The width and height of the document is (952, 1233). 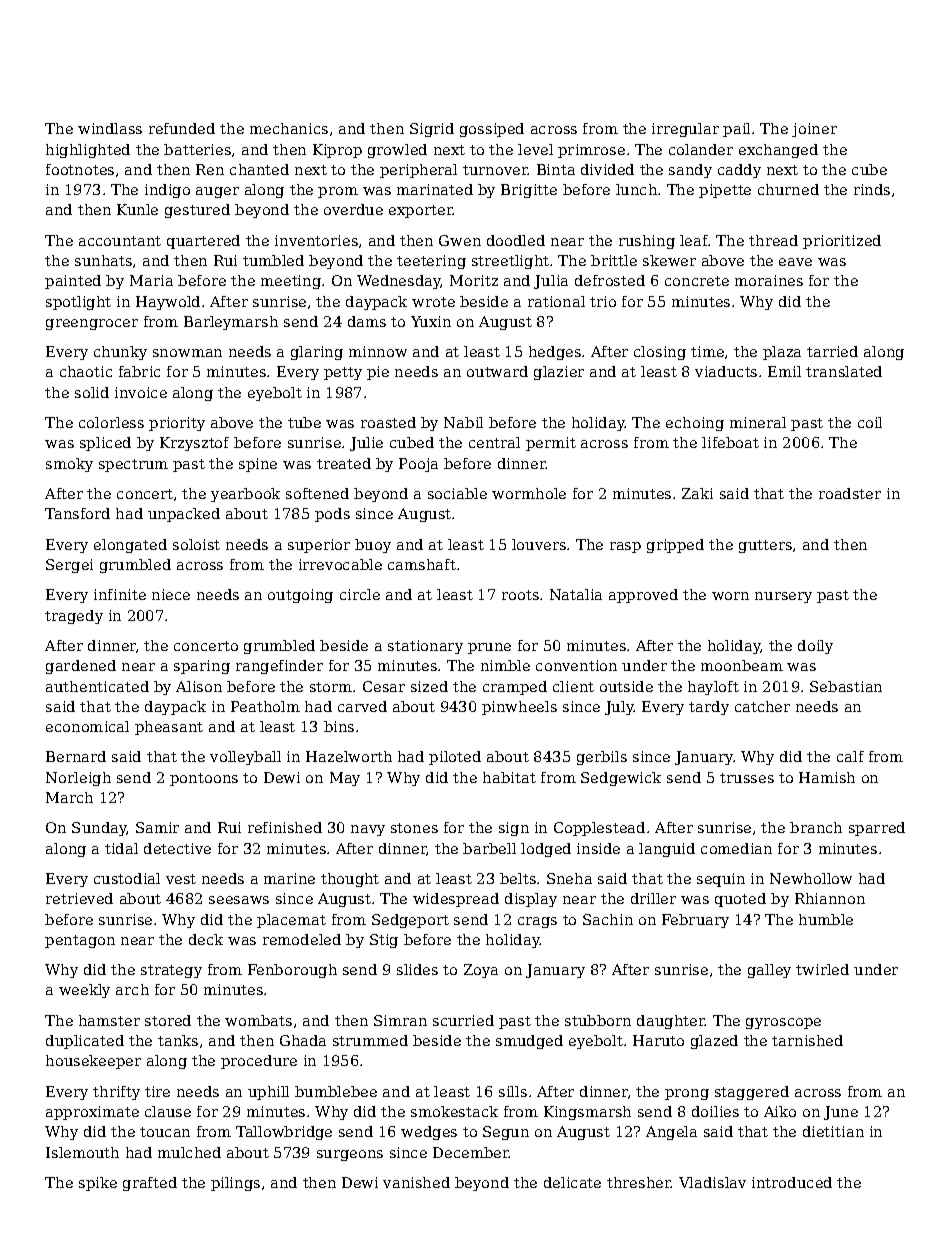 What do you see at coordinates (769, 280) in the document?
I see `moraines` at bounding box center [769, 280].
